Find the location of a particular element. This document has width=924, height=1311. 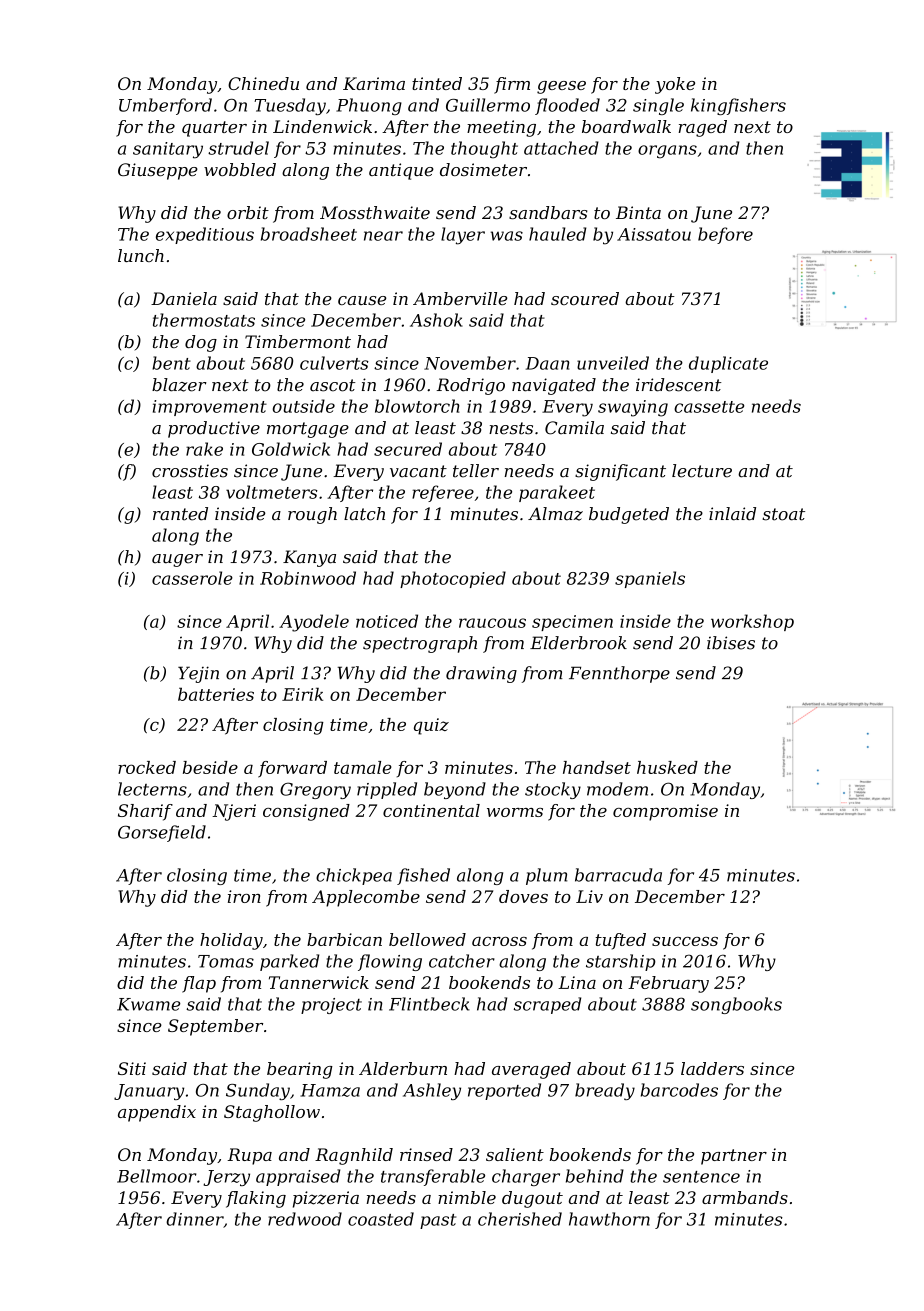

kingfishers is located at coordinates (738, 106).
